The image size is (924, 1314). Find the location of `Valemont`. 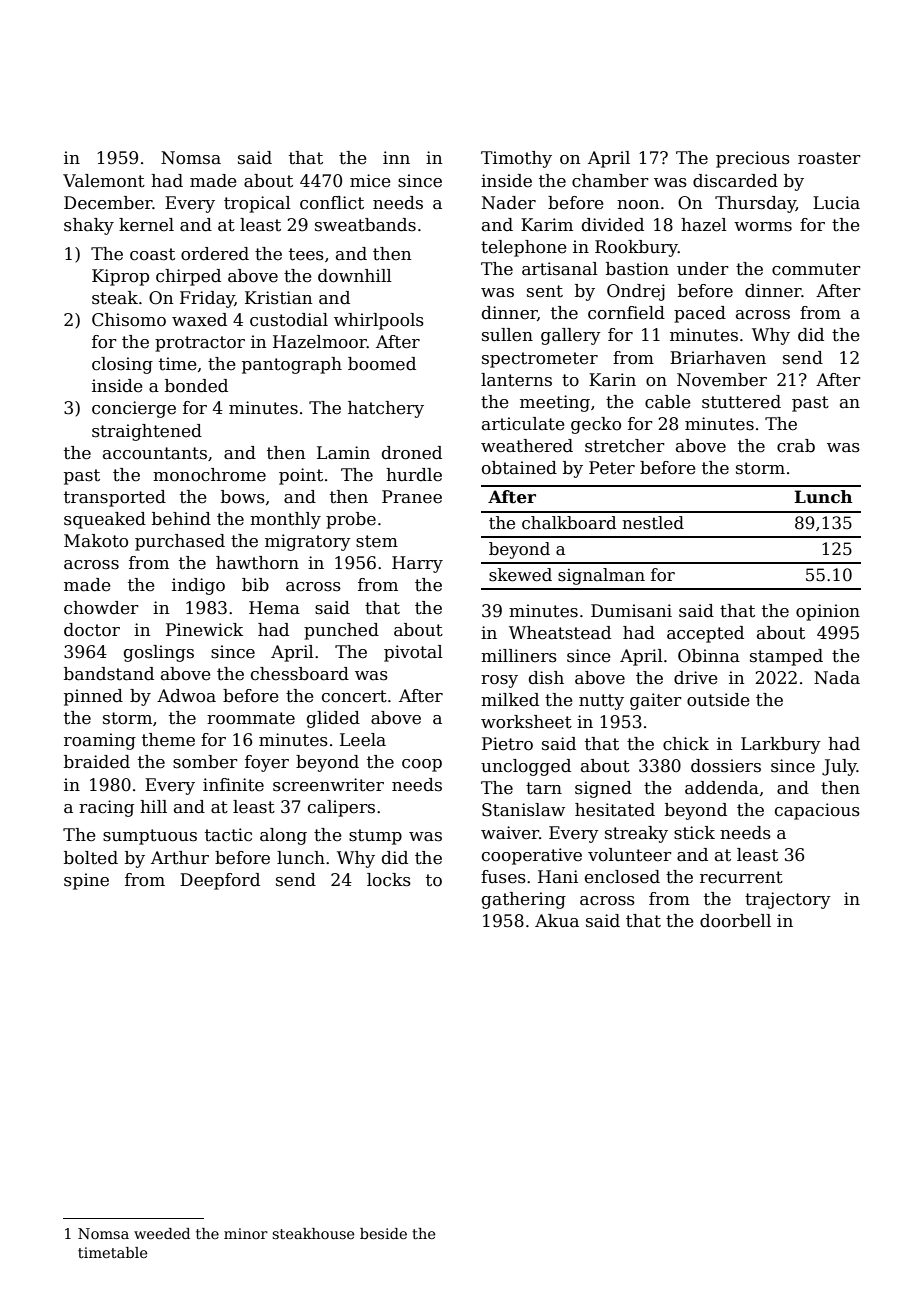

Valemont is located at coordinates (104, 181).
